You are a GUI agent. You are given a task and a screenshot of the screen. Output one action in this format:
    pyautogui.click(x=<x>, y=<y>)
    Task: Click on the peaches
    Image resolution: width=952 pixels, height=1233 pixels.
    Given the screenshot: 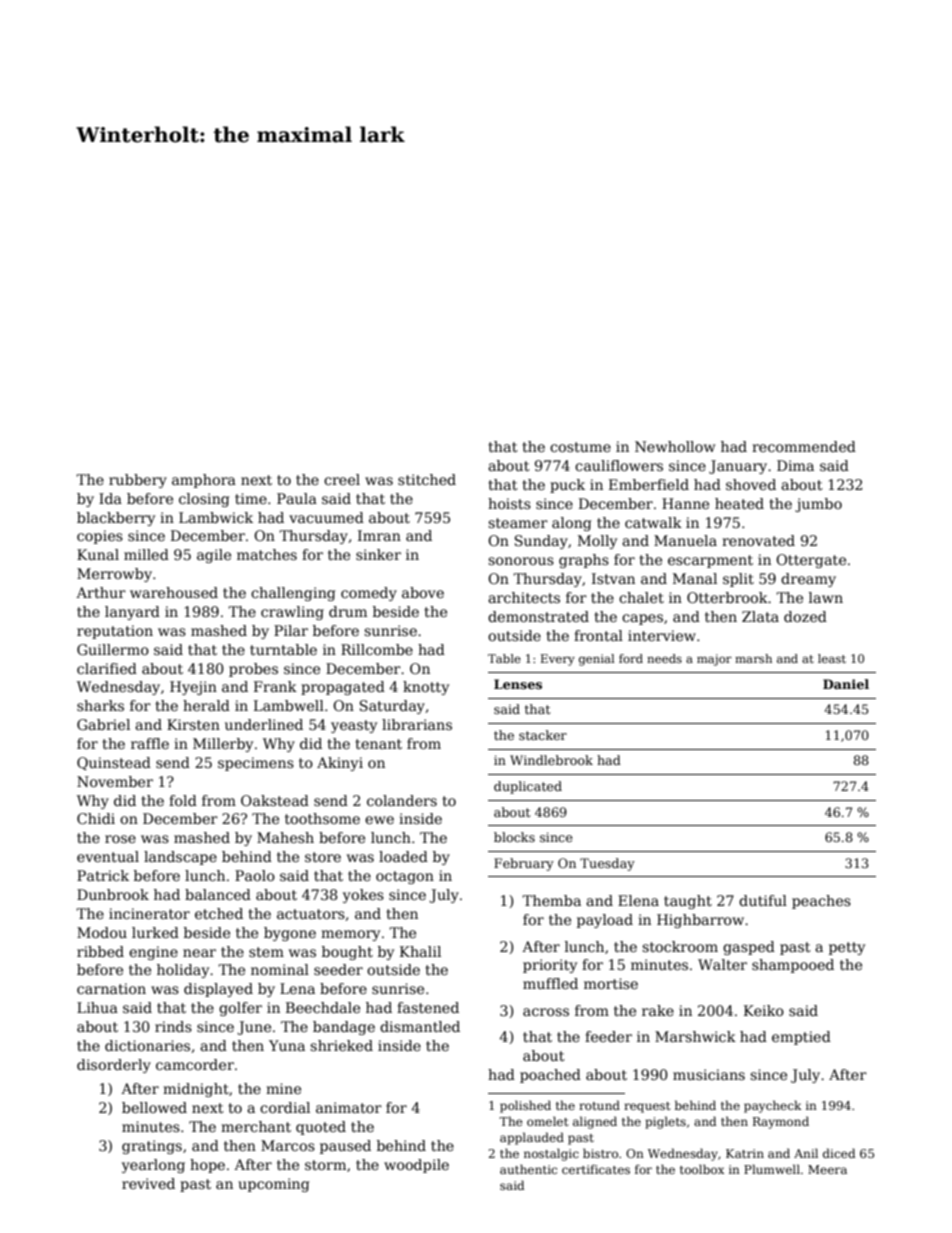 What is the action you would take?
    pyautogui.click(x=821, y=902)
